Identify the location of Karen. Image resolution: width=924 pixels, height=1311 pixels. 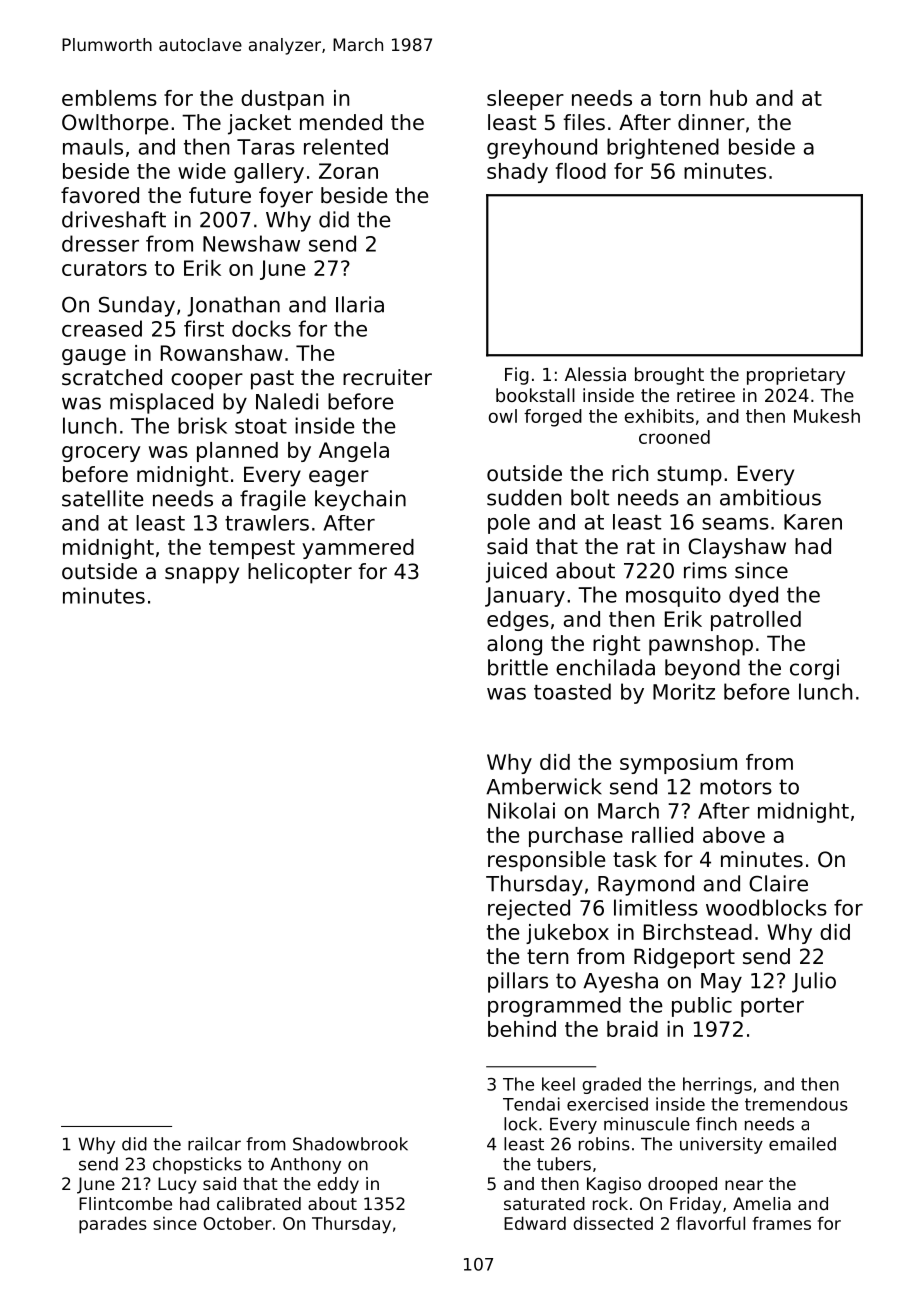
(813, 522).
